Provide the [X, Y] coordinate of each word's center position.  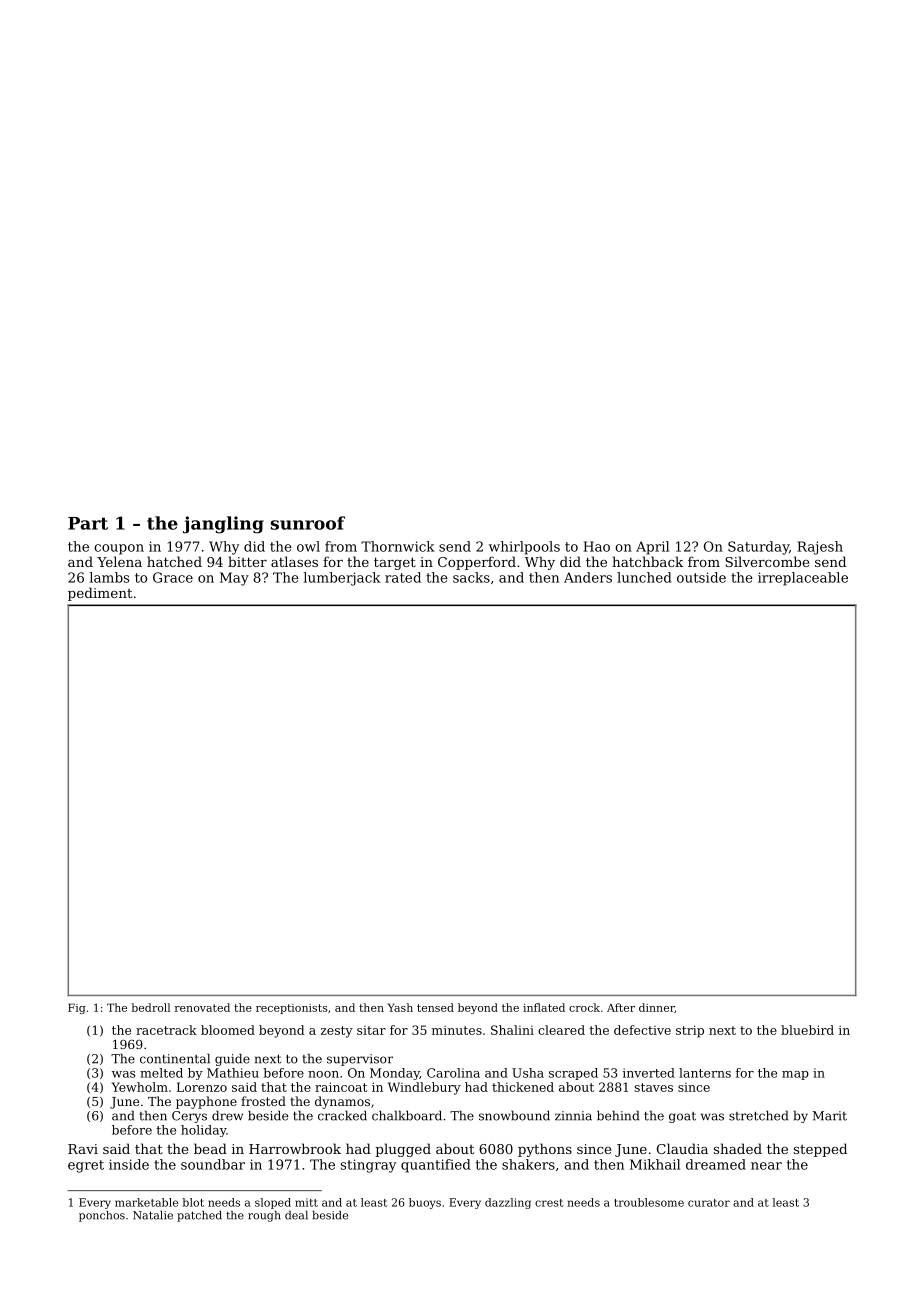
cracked [342, 1115]
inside [129, 1164]
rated [403, 577]
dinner [657, 1008]
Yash [400, 1007]
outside [701, 577]
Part [88, 523]
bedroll [150, 1007]
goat [682, 1117]
